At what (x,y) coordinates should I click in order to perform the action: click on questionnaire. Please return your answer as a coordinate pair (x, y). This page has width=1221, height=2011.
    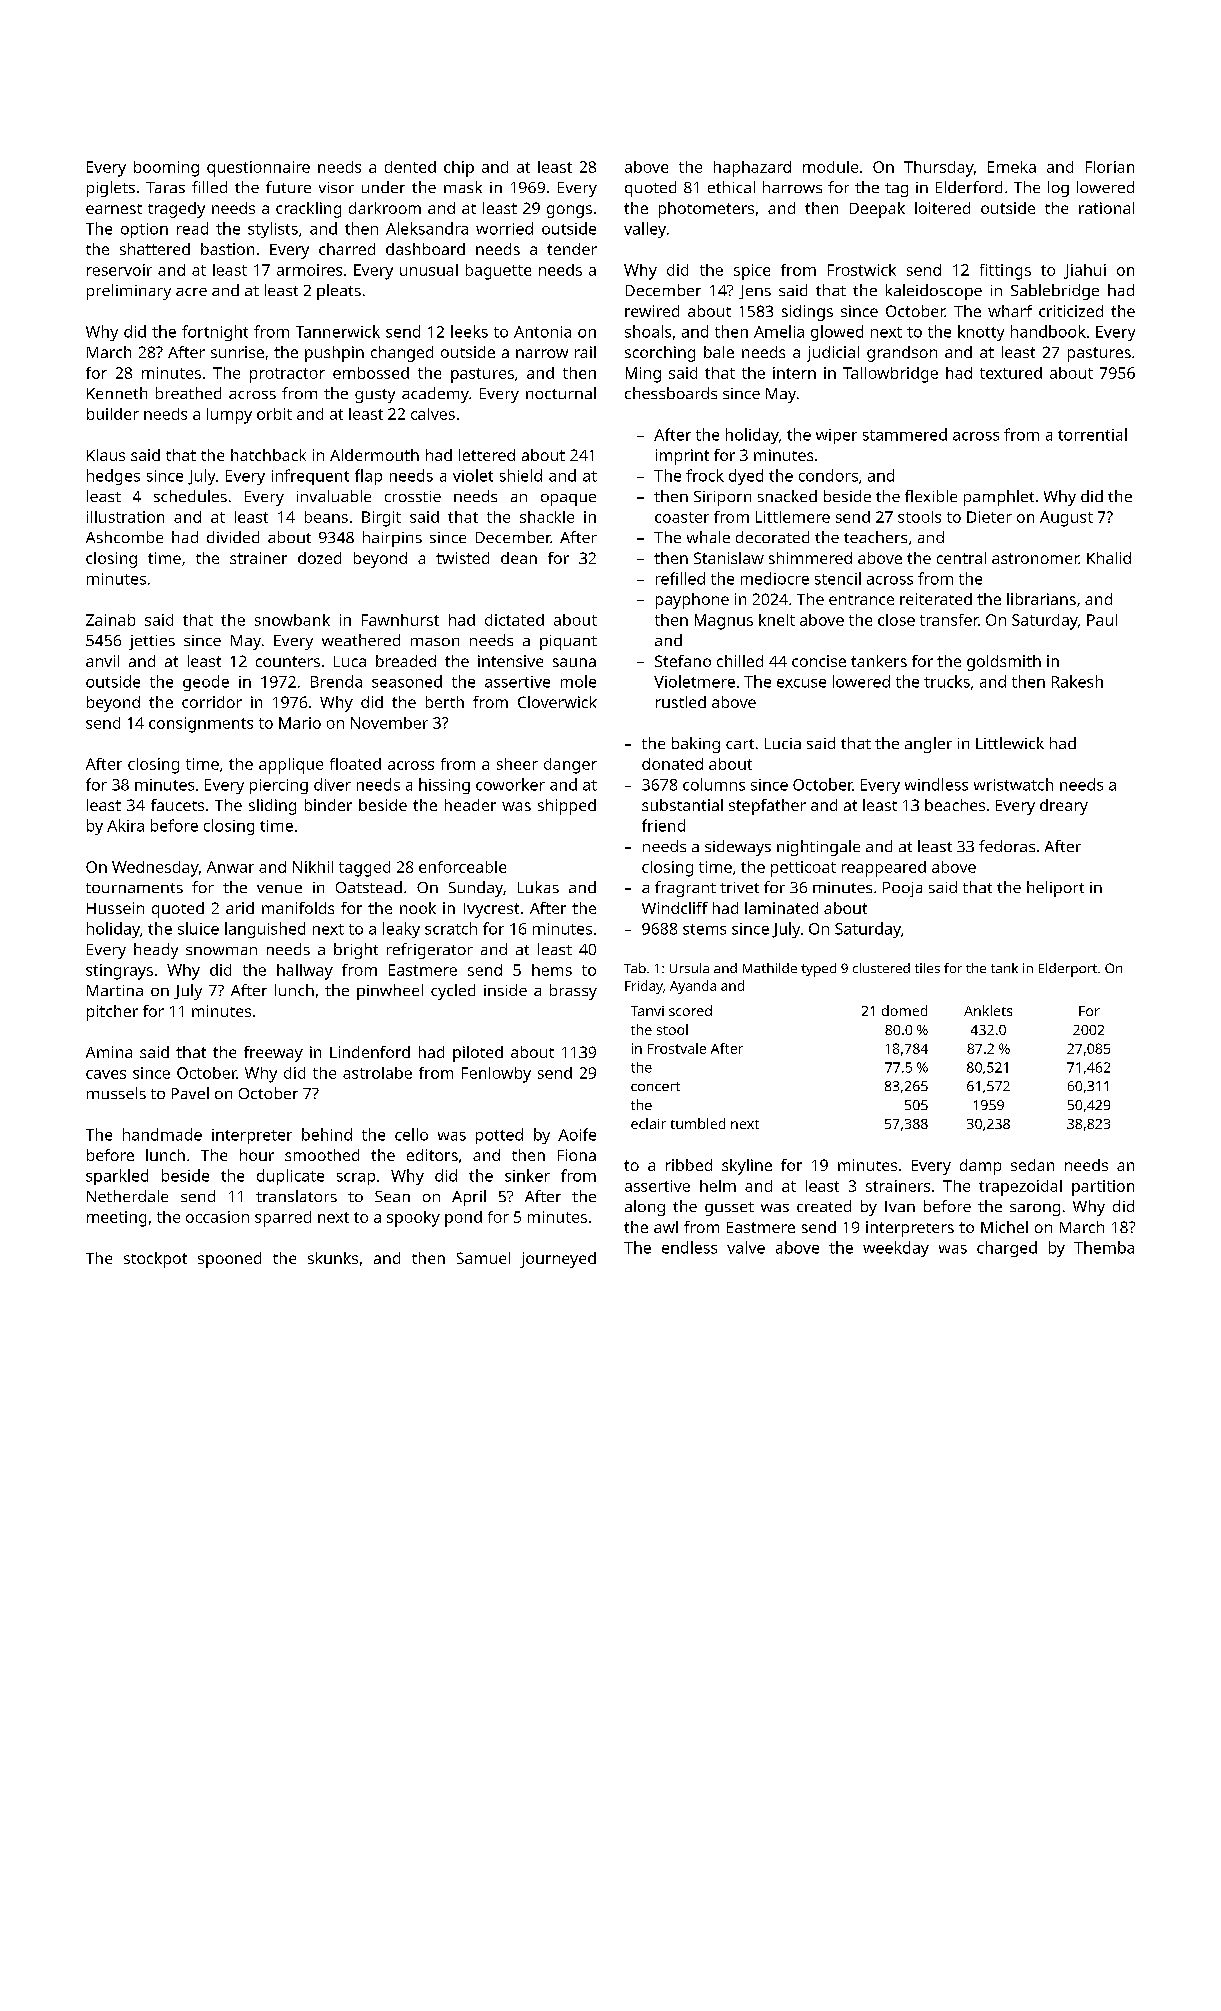
    Looking at the image, I should click on (258, 169).
